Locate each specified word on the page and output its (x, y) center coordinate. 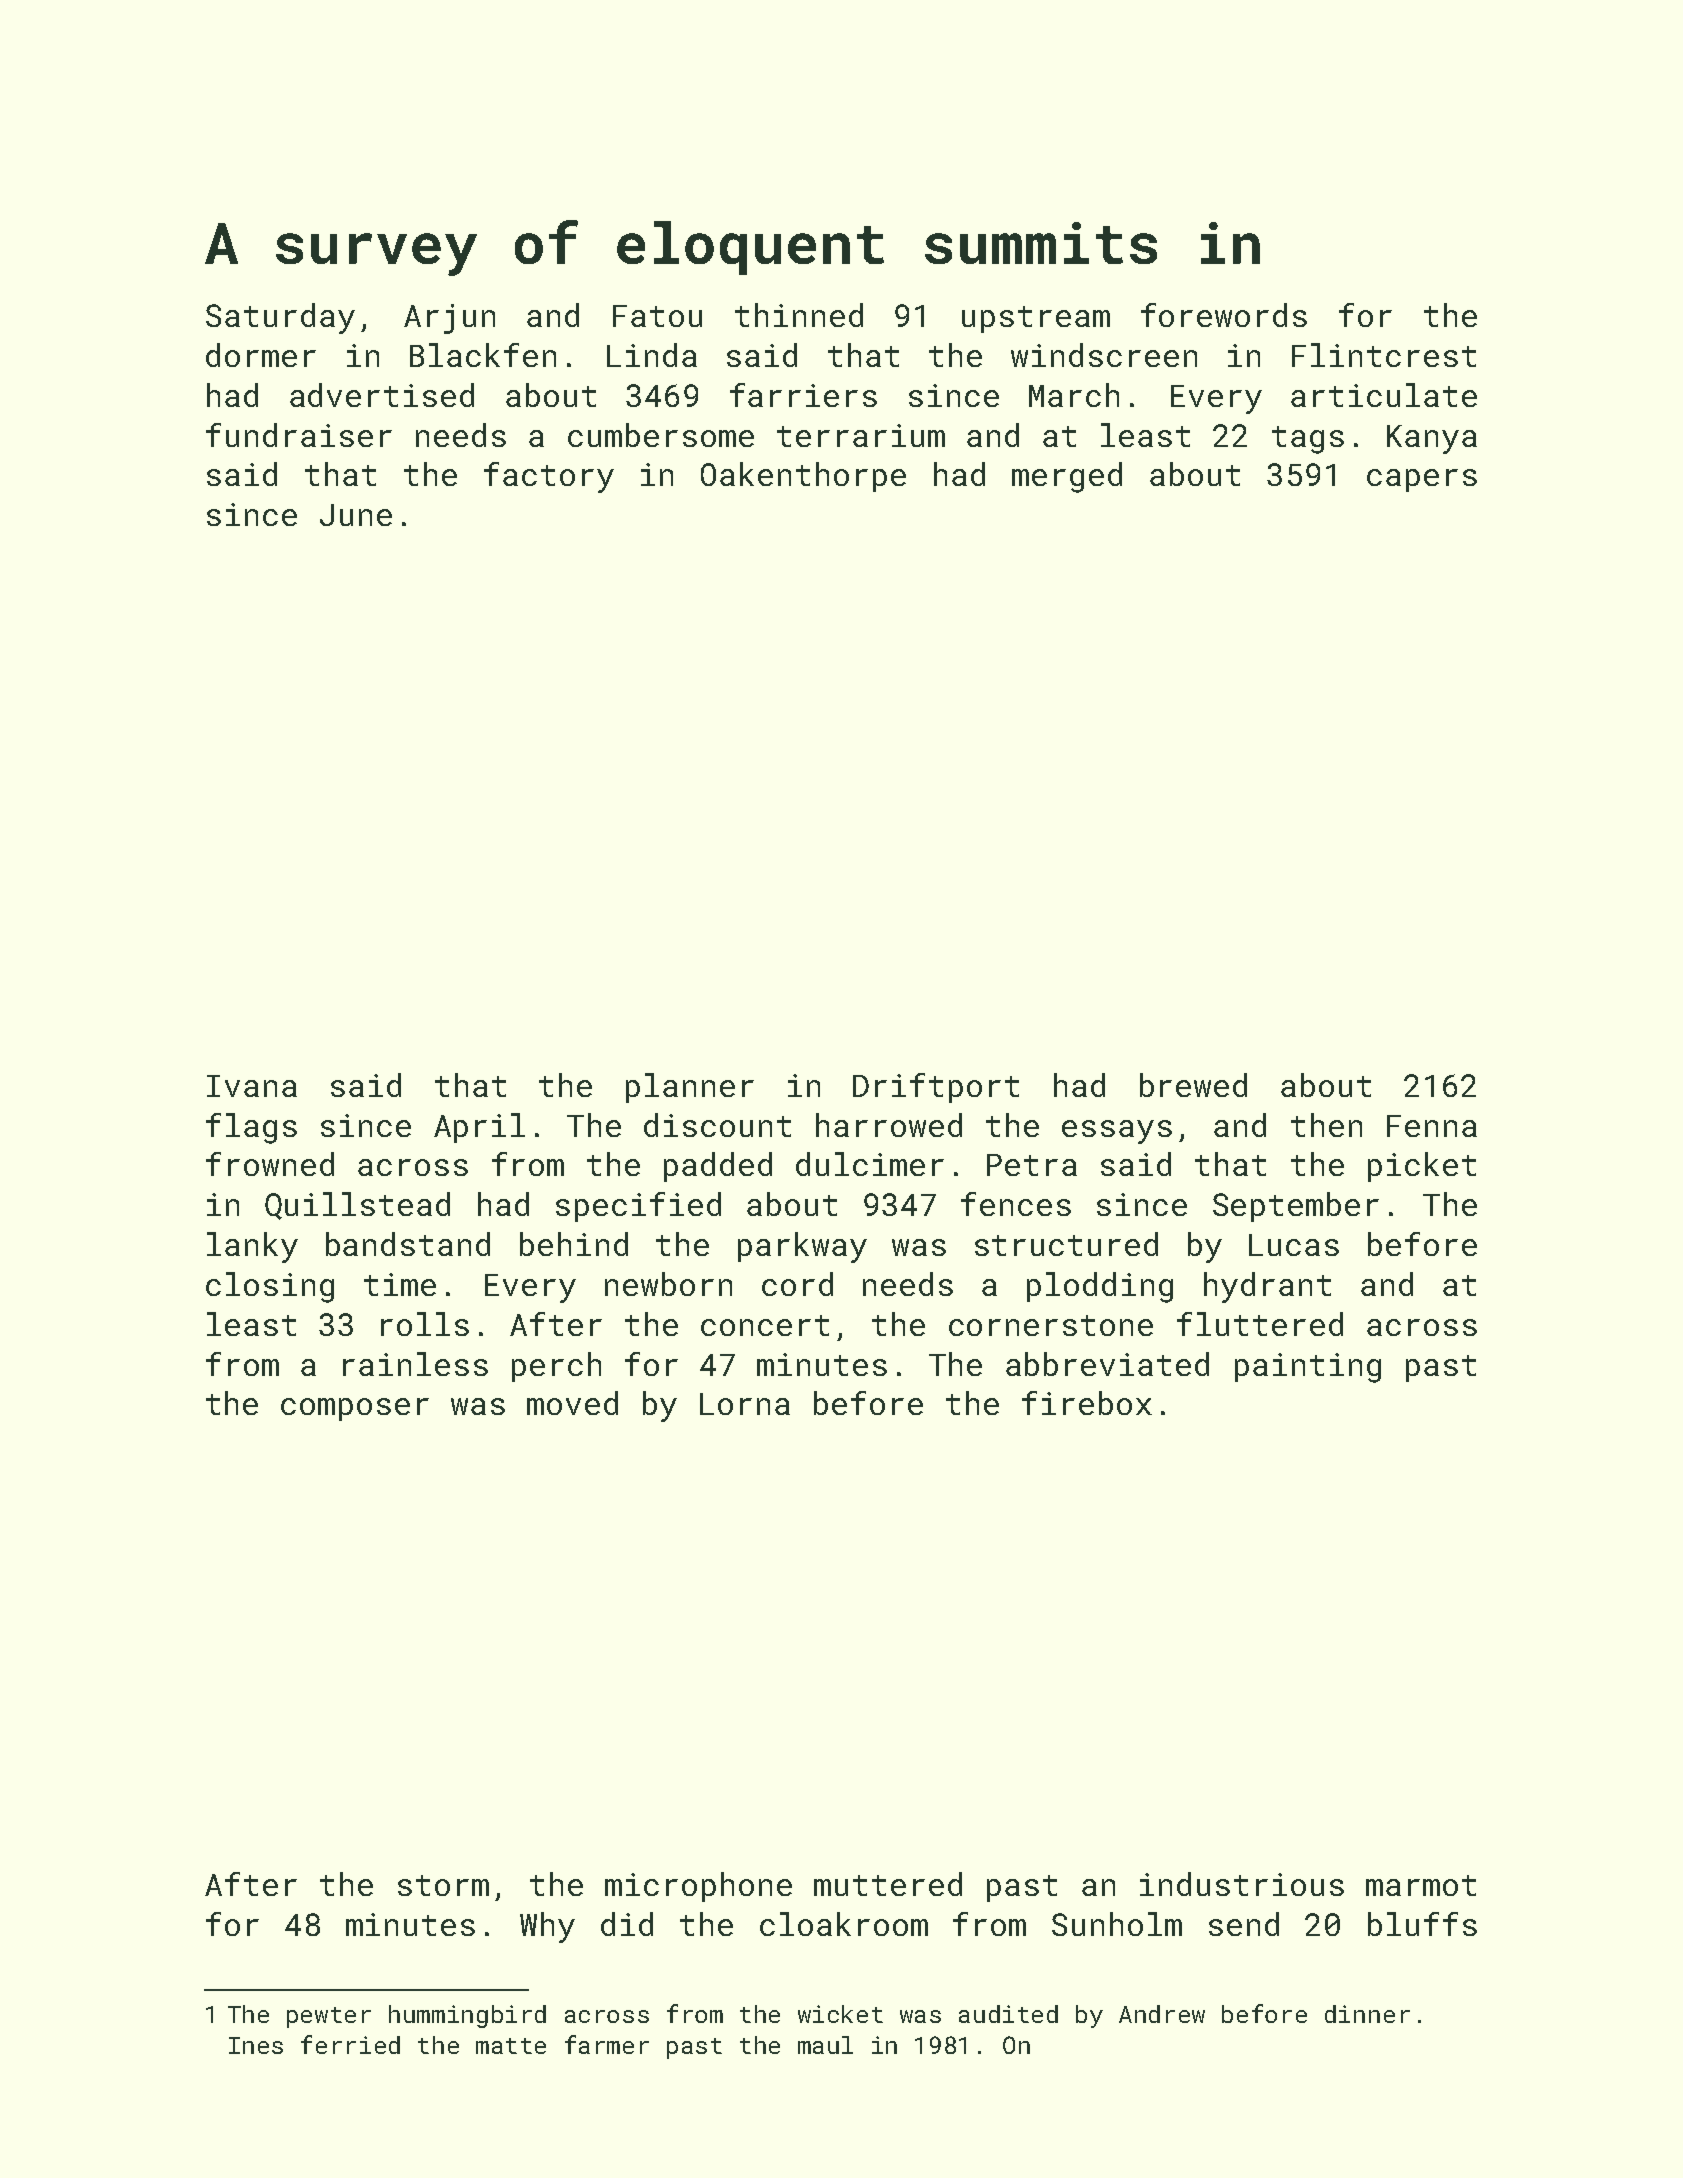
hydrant (1267, 1287)
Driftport (936, 1088)
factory (549, 477)
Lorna (745, 1404)
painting (1308, 1368)
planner (690, 1088)
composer (355, 1409)
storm (443, 1885)
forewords (1224, 315)
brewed (1193, 1085)
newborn (668, 1284)
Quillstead (357, 1206)
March (1074, 395)
